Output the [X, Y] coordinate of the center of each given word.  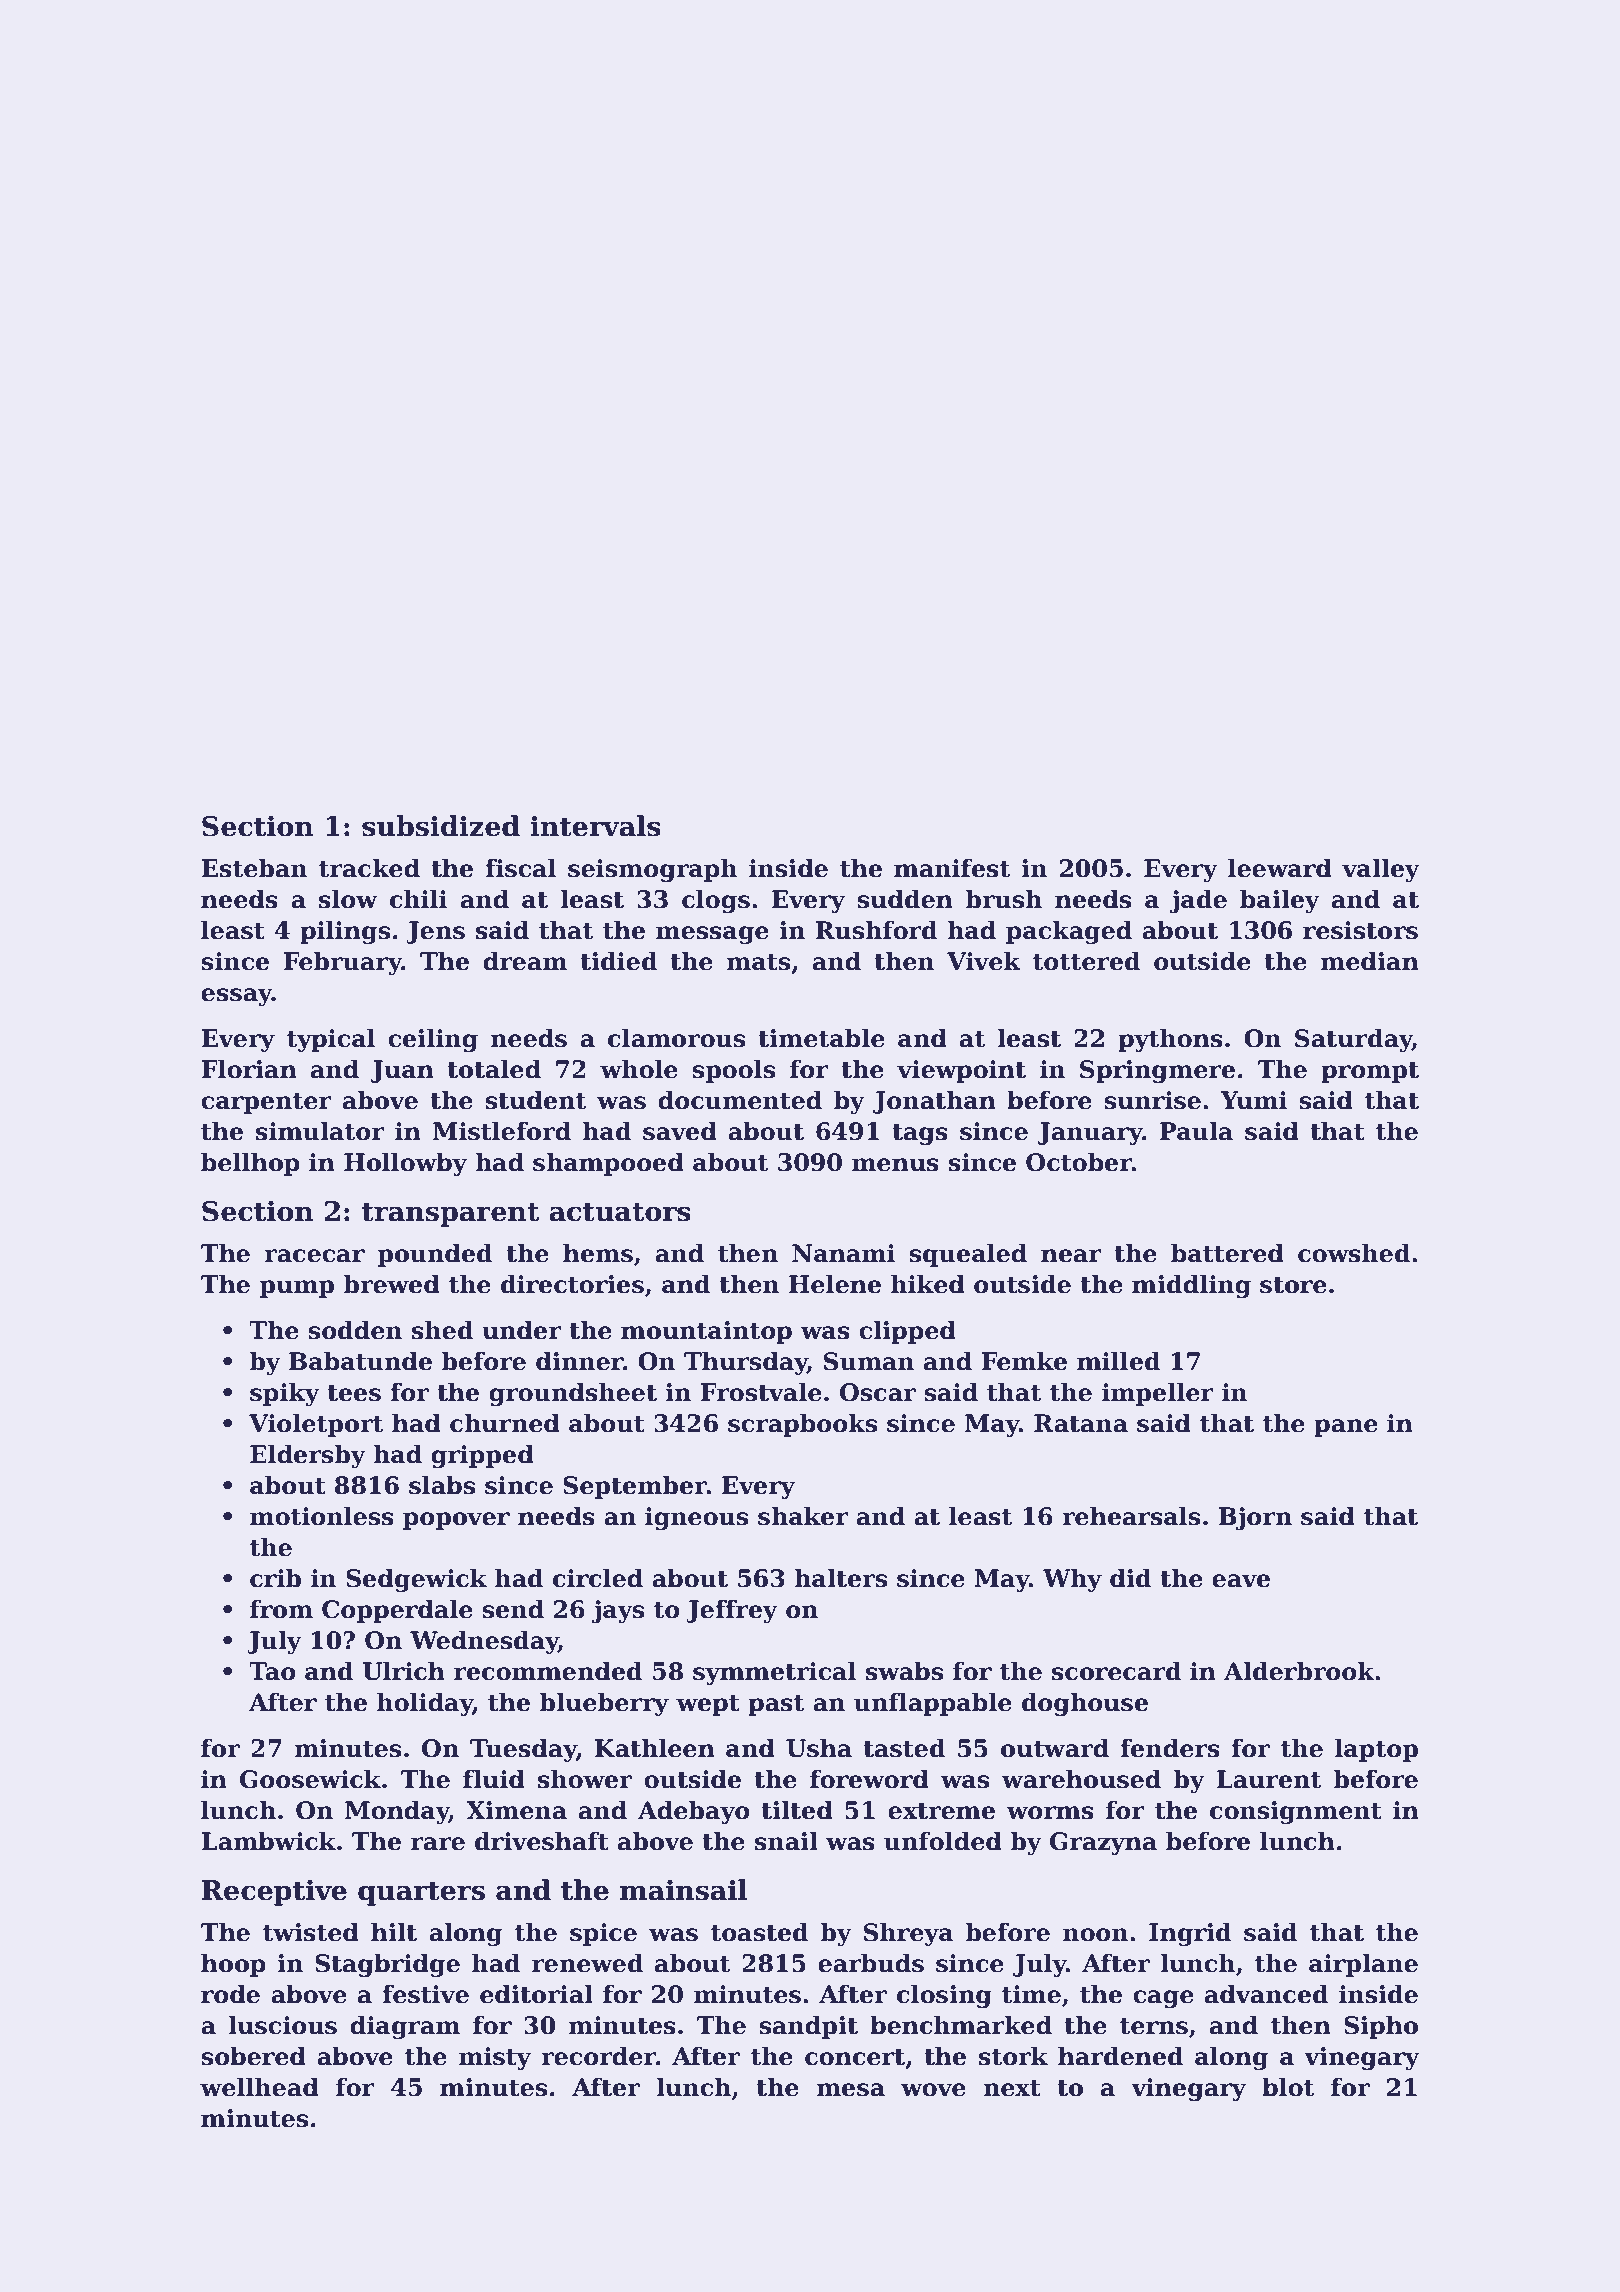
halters [840, 1578]
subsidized [441, 826]
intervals [595, 826]
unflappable [933, 1704]
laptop [1376, 1750]
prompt [1370, 1072]
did [1130, 1578]
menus [895, 1165]
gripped [482, 1456]
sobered [253, 2056]
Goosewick [310, 1779]
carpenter [266, 1103]
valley [1381, 870]
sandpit [808, 2027]
